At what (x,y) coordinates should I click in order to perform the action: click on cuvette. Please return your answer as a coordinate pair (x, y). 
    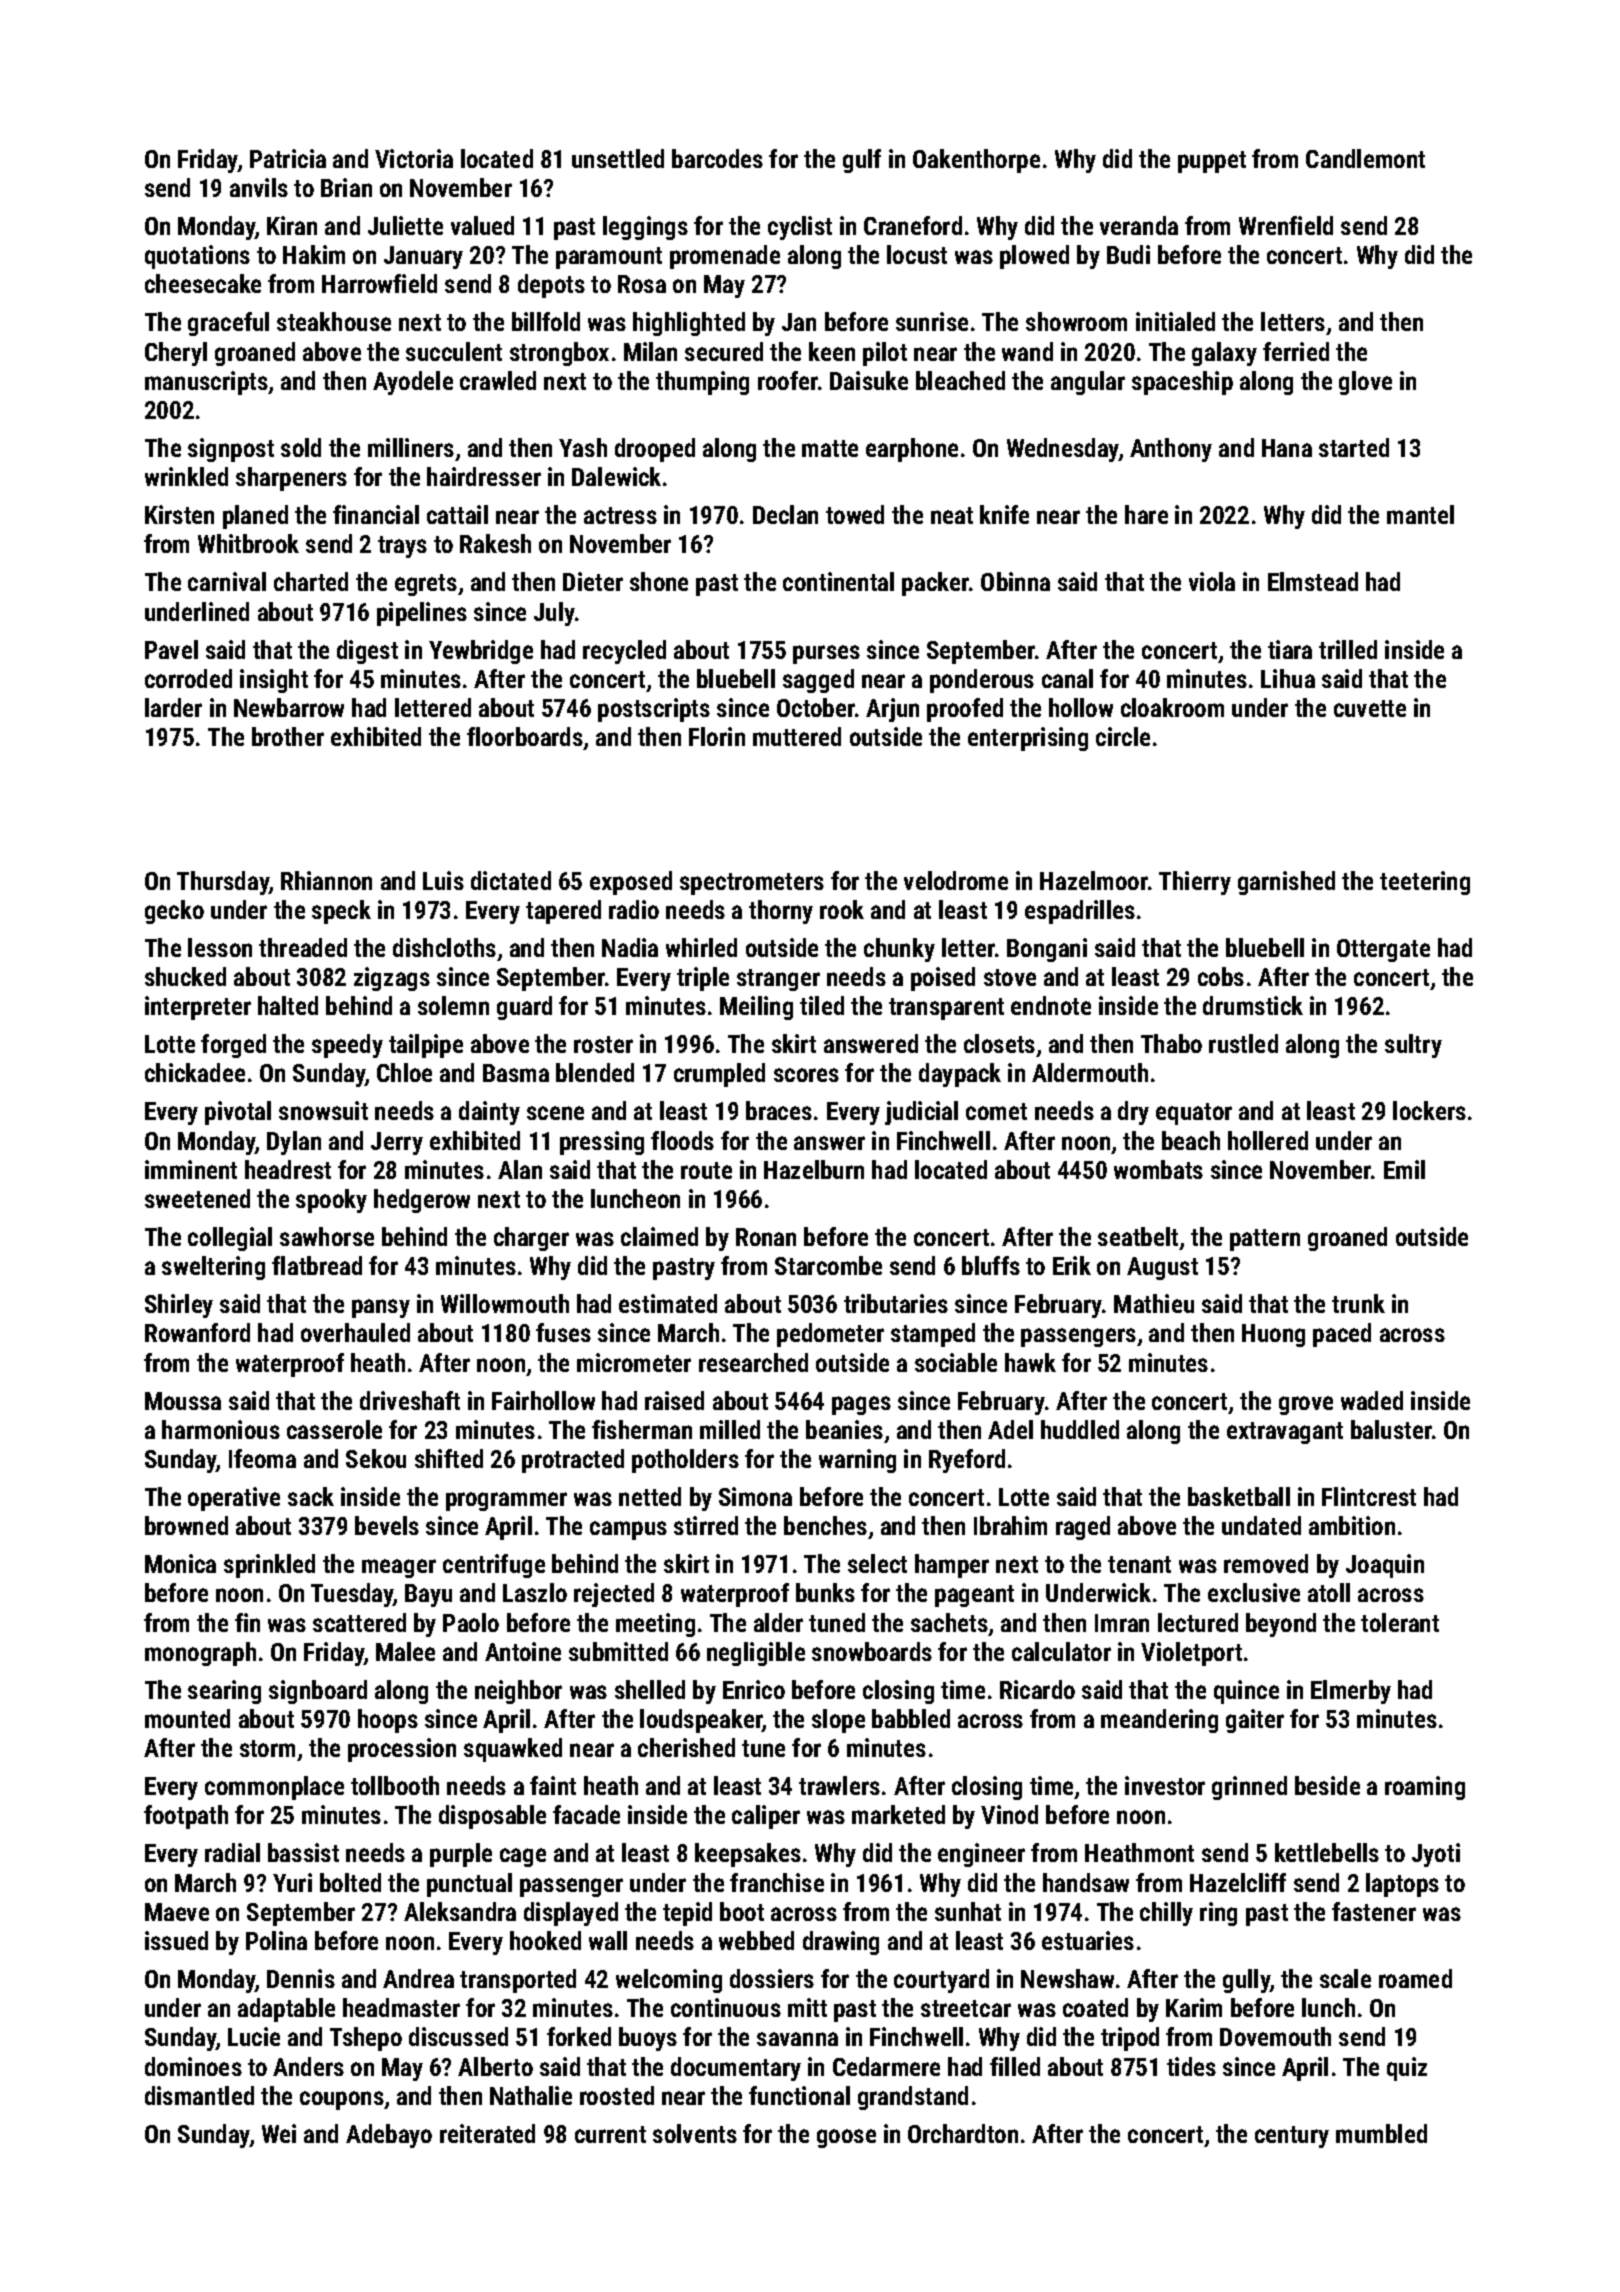
    Looking at the image, I should click on (1370, 708).
